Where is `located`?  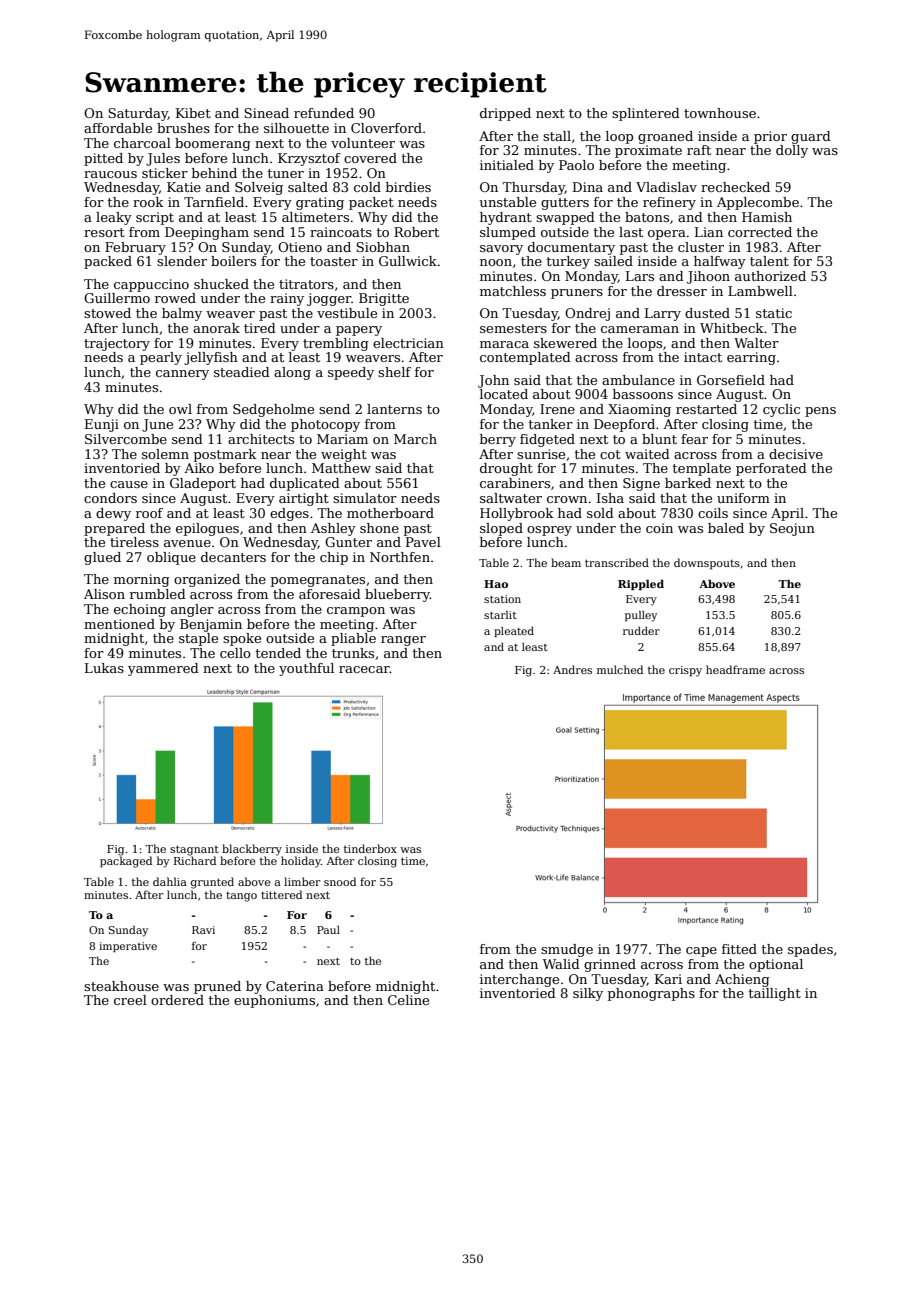 located is located at coordinates (504, 394).
